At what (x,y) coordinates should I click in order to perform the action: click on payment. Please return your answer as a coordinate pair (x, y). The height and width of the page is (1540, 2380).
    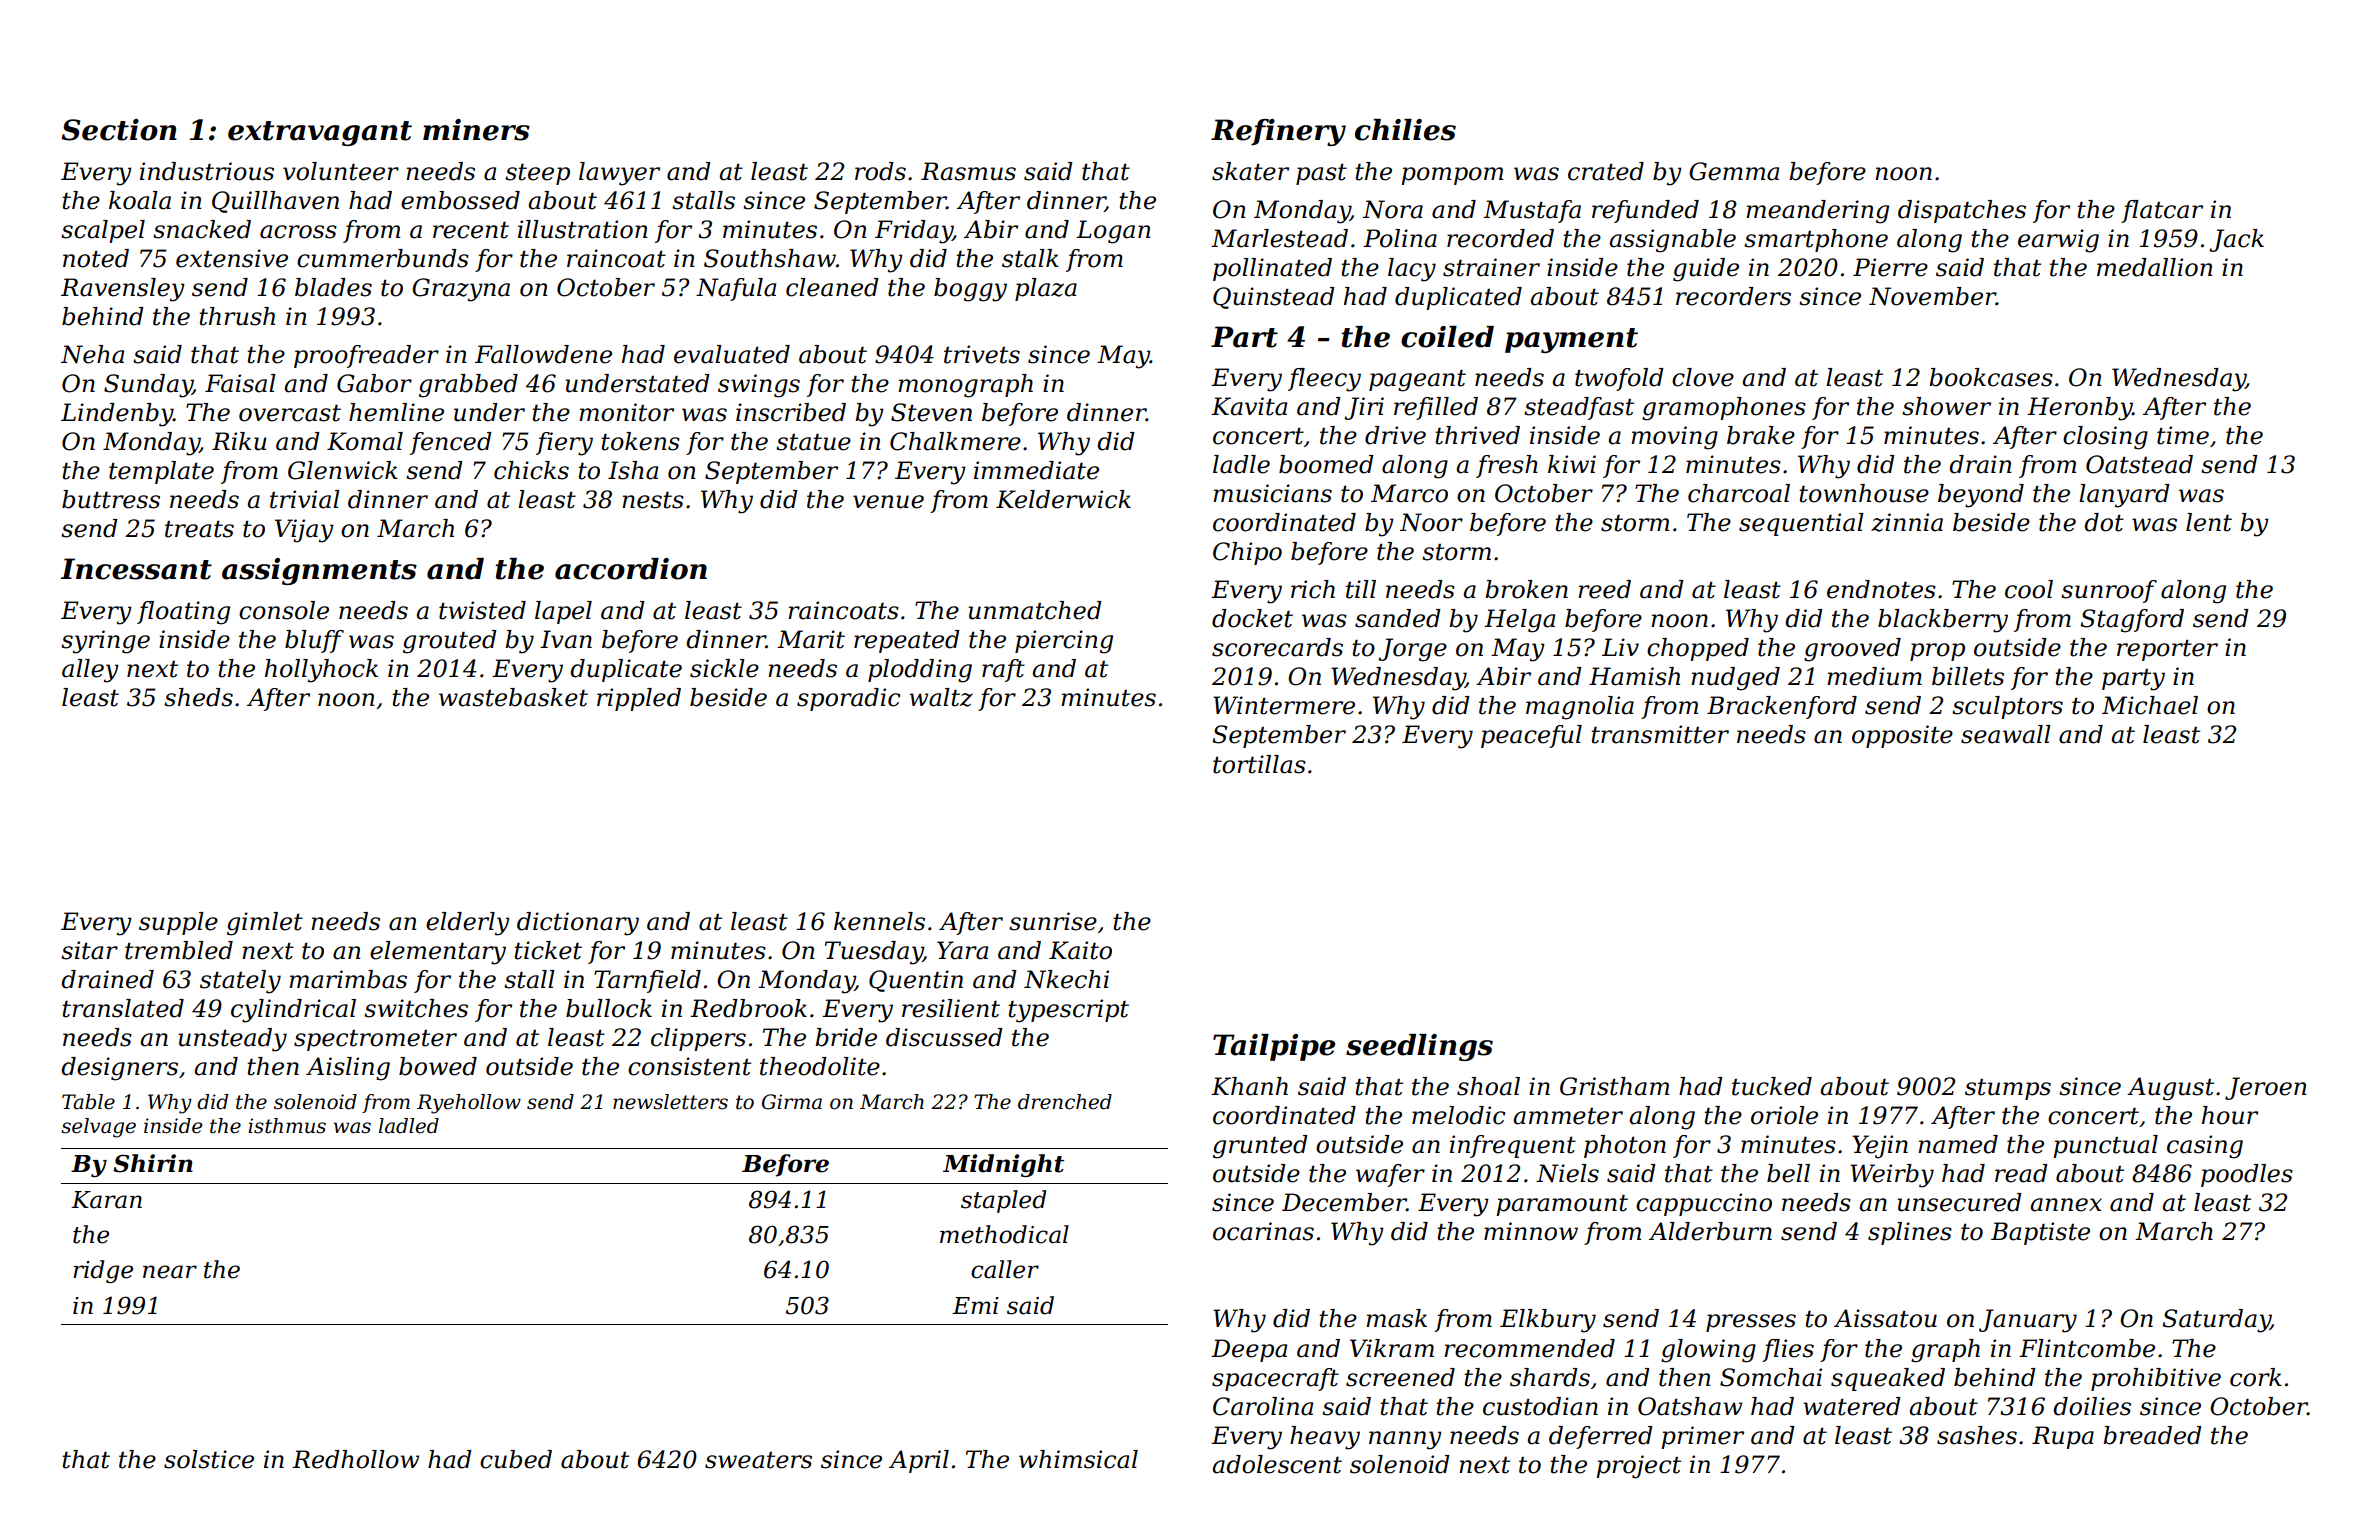
    Looking at the image, I should click on (1571, 340).
